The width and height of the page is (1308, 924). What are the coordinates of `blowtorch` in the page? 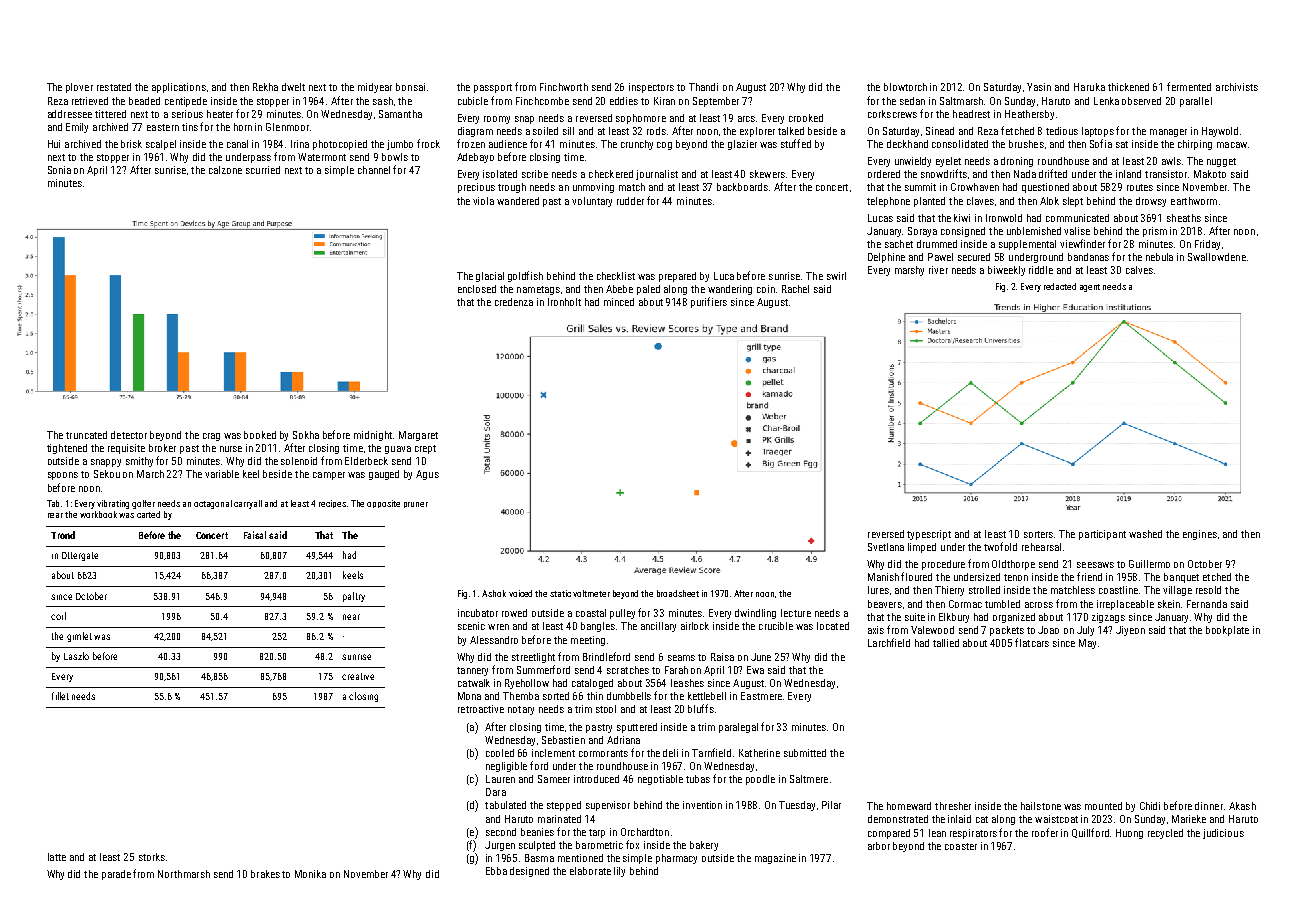 It's located at (905, 87).
